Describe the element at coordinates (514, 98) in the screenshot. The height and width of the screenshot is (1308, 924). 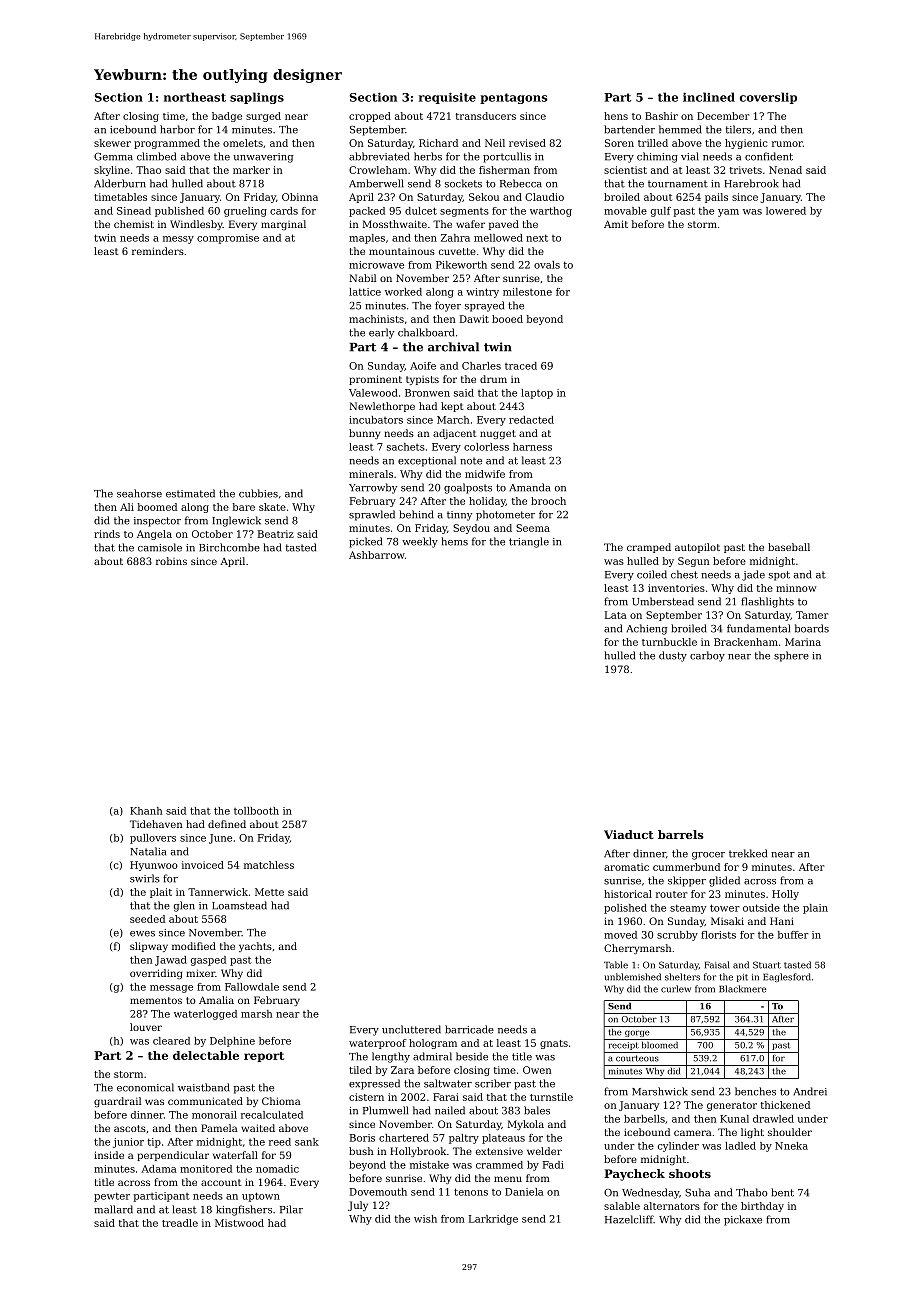
I see `pentagons` at that location.
